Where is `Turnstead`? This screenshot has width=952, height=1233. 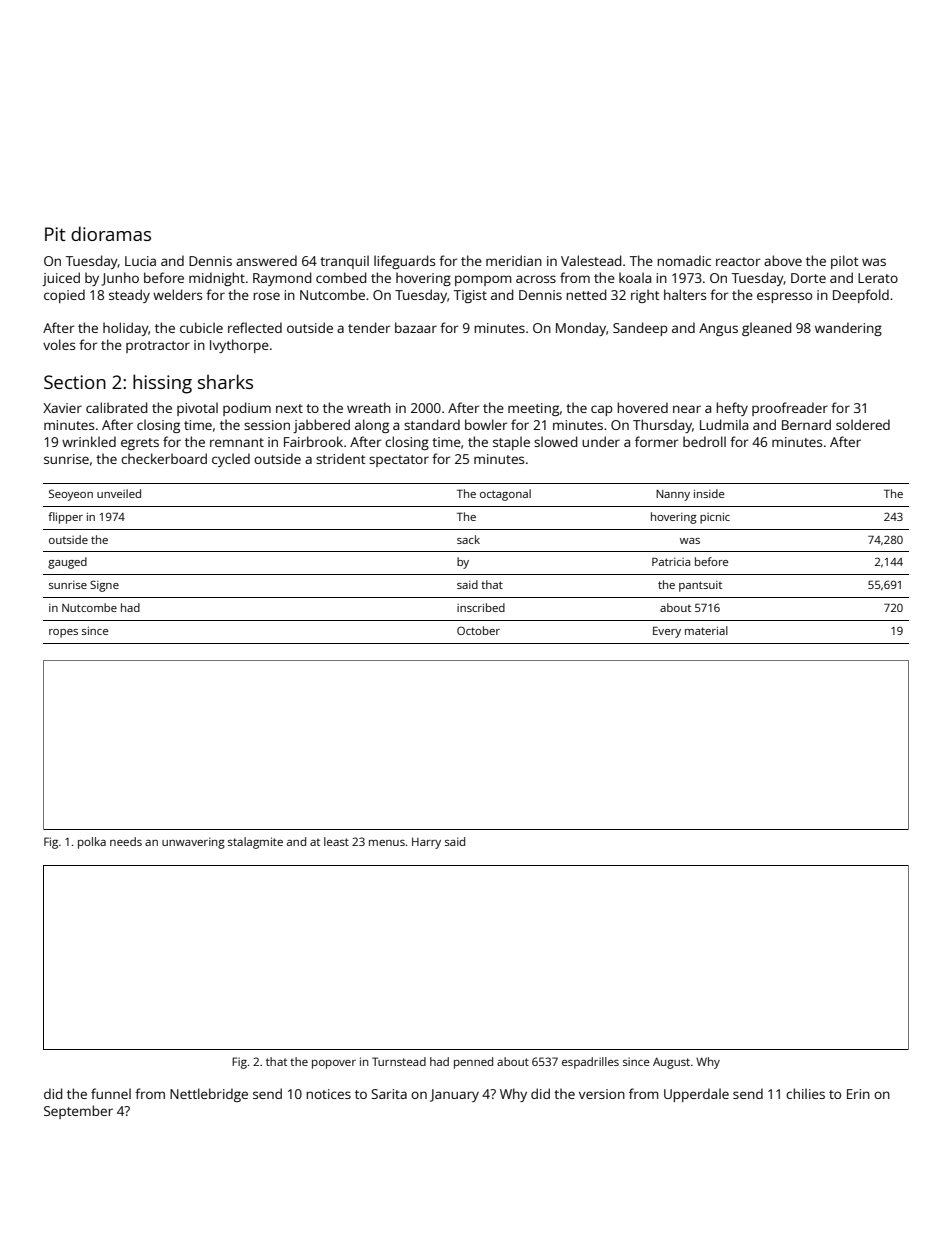 Turnstead is located at coordinates (399, 1061).
